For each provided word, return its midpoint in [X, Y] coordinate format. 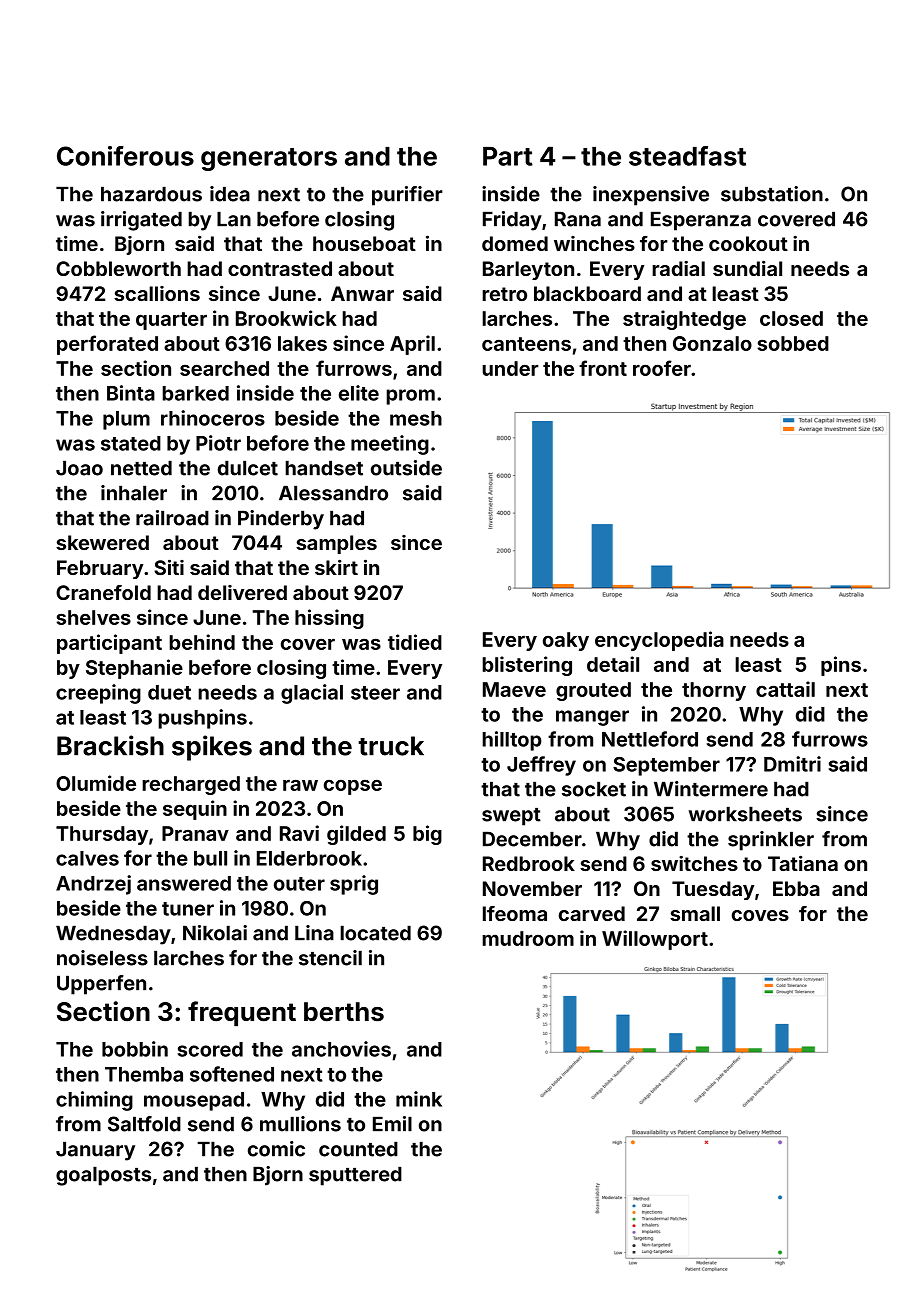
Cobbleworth [118, 268]
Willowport [655, 940]
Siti [169, 567]
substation [772, 194]
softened [232, 1074]
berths [344, 1012]
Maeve [514, 689]
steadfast [687, 156]
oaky [566, 641]
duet [169, 692]
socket [594, 789]
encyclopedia [659, 641]
